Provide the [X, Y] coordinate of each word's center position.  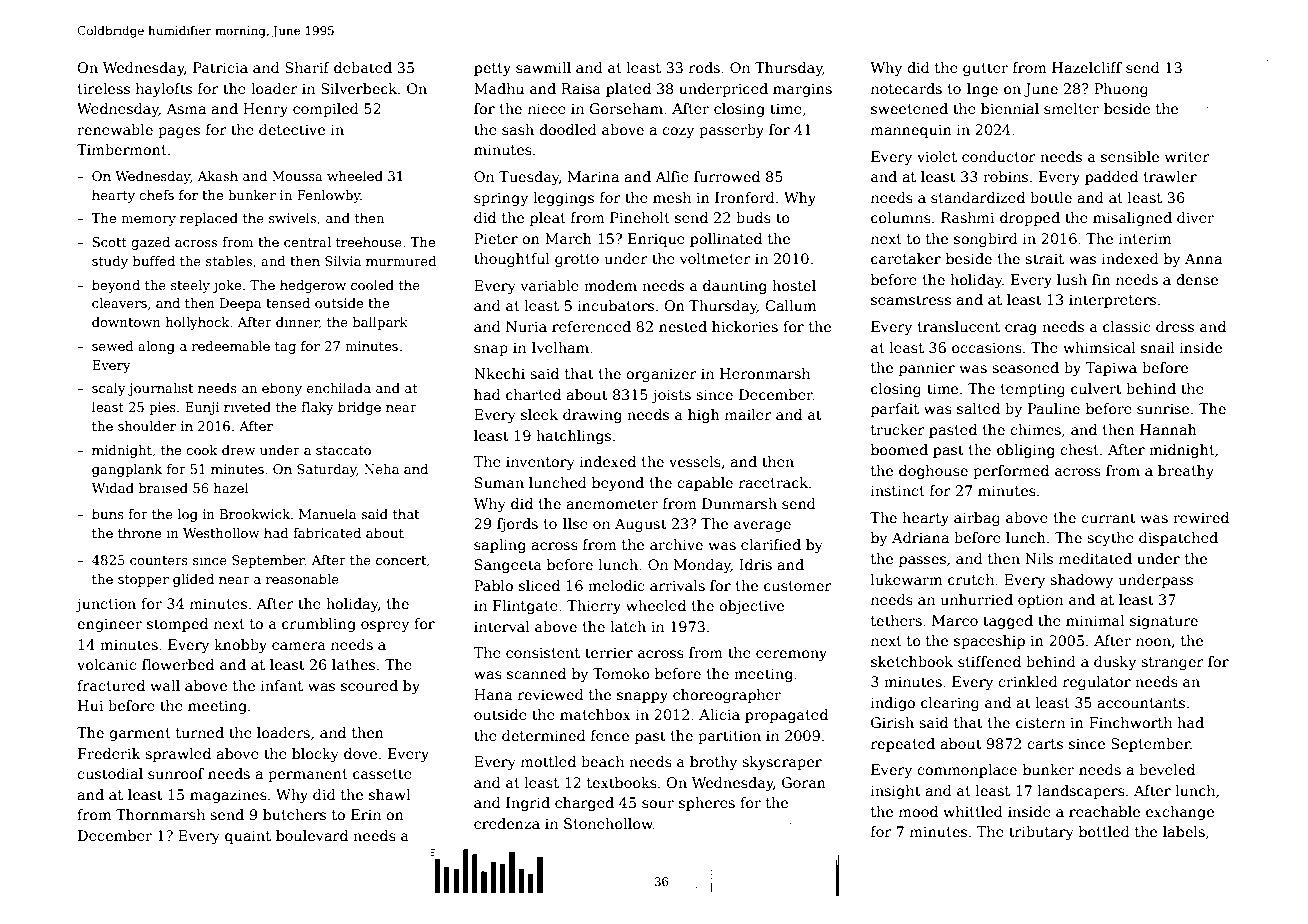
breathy [1186, 472]
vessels [695, 461]
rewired [1201, 517]
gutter [985, 69]
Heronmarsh [765, 373]
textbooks [622, 782]
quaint [248, 837]
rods [704, 67]
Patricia [220, 67]
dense [1197, 279]
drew [239, 450]
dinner [297, 323]
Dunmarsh [739, 503]
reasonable [302, 579]
